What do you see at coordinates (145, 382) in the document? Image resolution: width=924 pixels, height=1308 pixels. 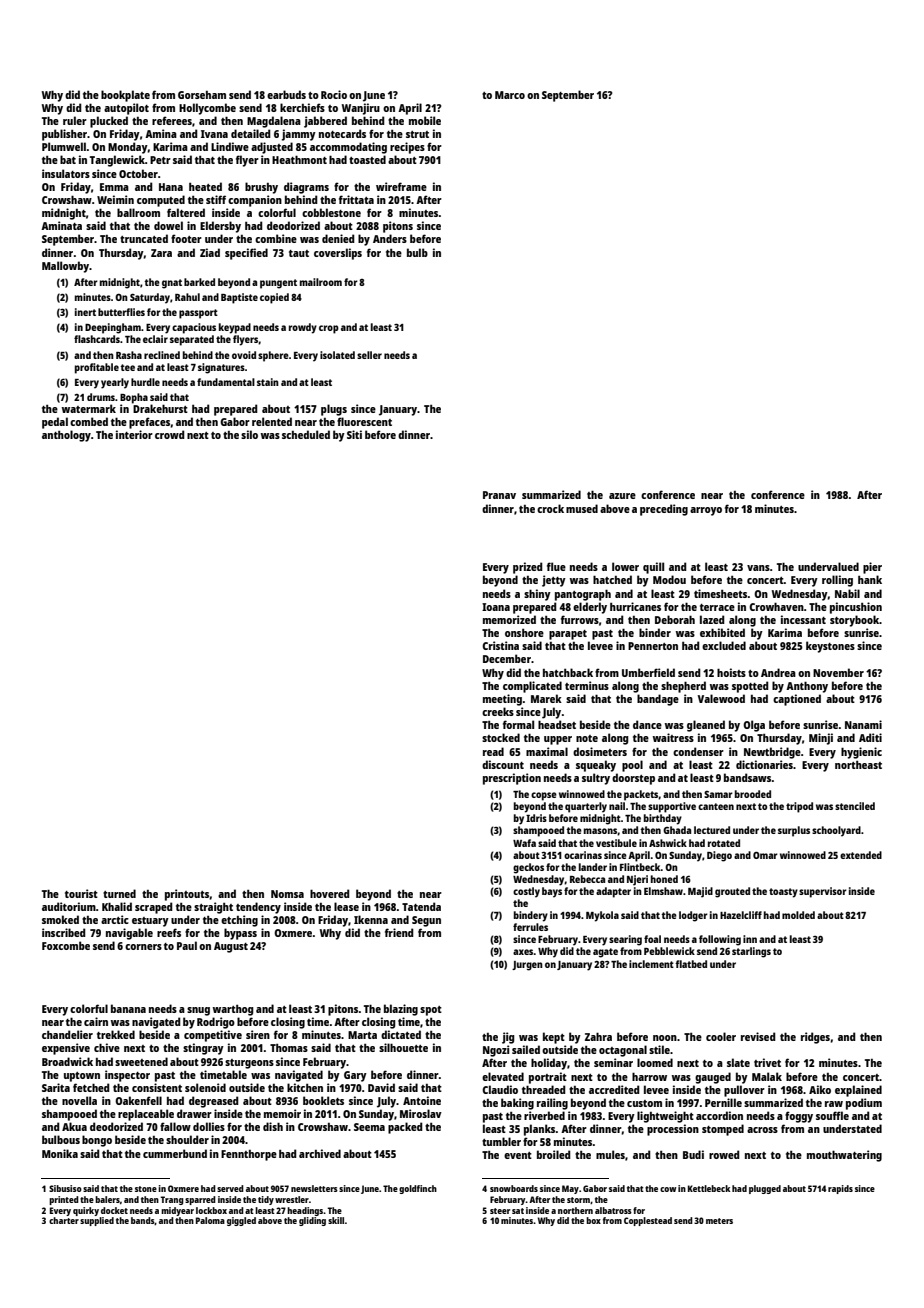 I see `hurdle` at bounding box center [145, 382].
